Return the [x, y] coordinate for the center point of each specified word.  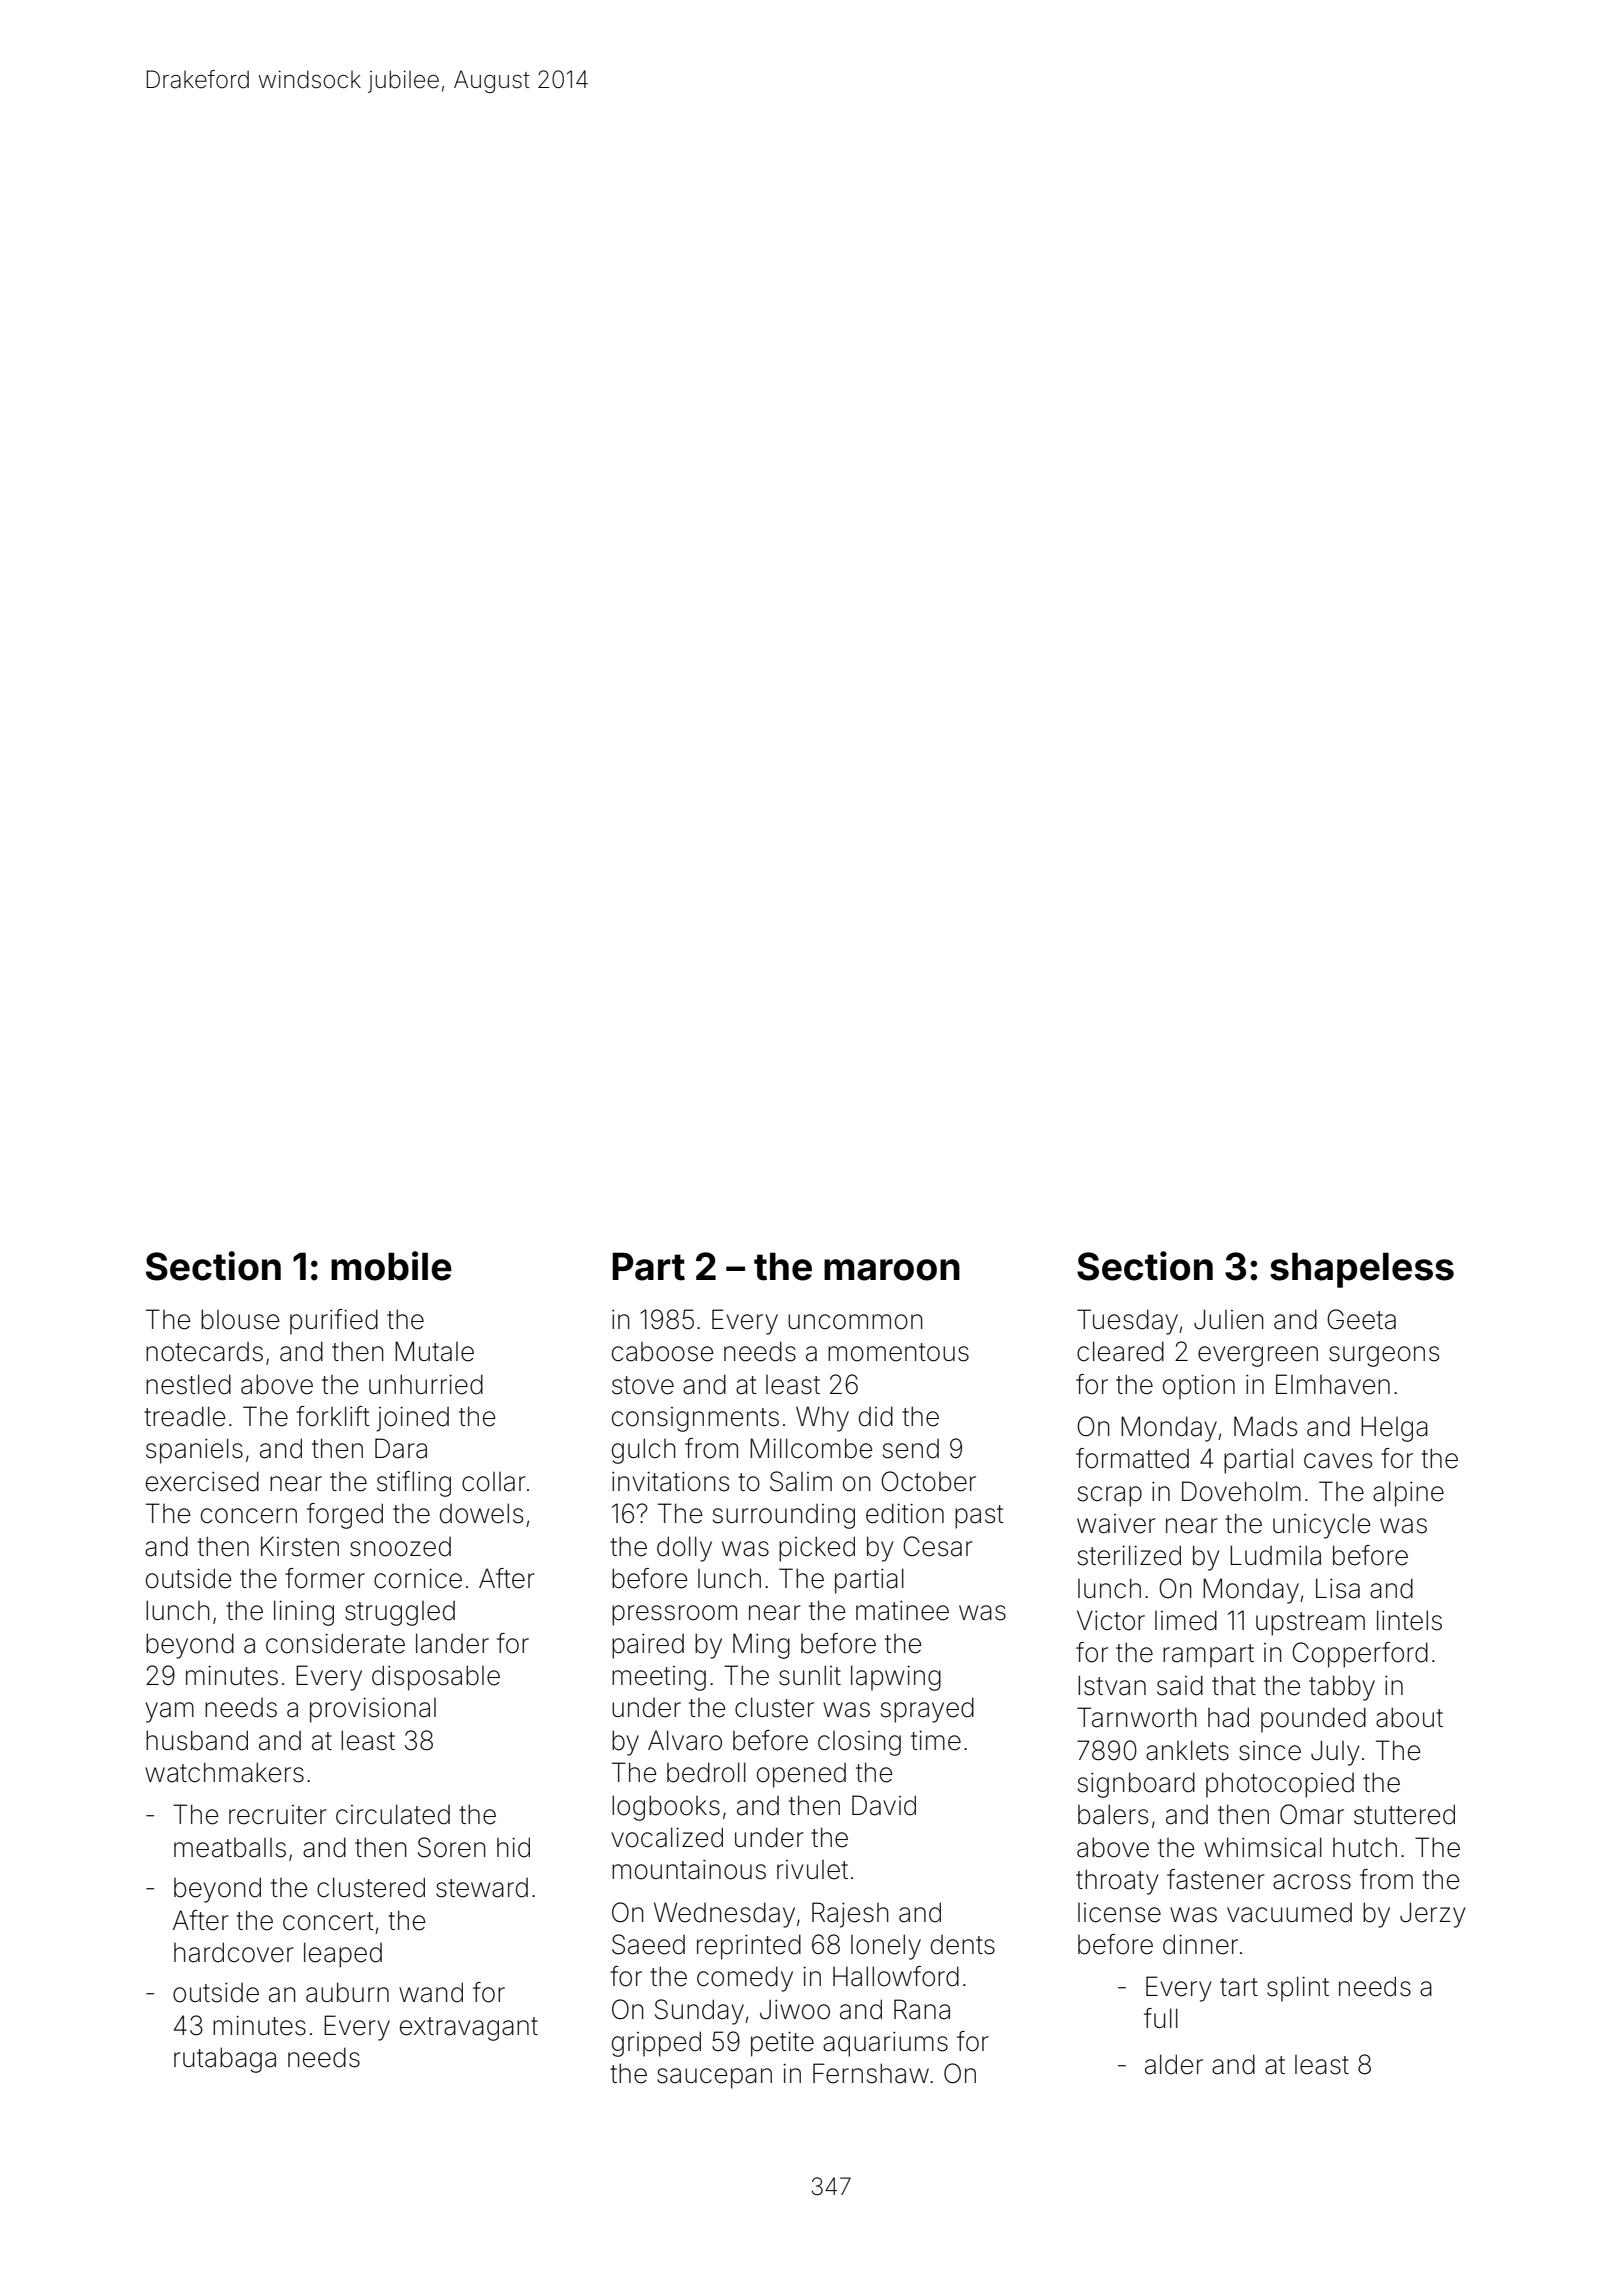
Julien [1229, 1319]
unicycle [1321, 1526]
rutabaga [225, 2060]
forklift [333, 1416]
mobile [391, 1266]
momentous [898, 1352]
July [1335, 1753]
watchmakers [224, 1772]
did [876, 1416]
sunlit [810, 1675]
